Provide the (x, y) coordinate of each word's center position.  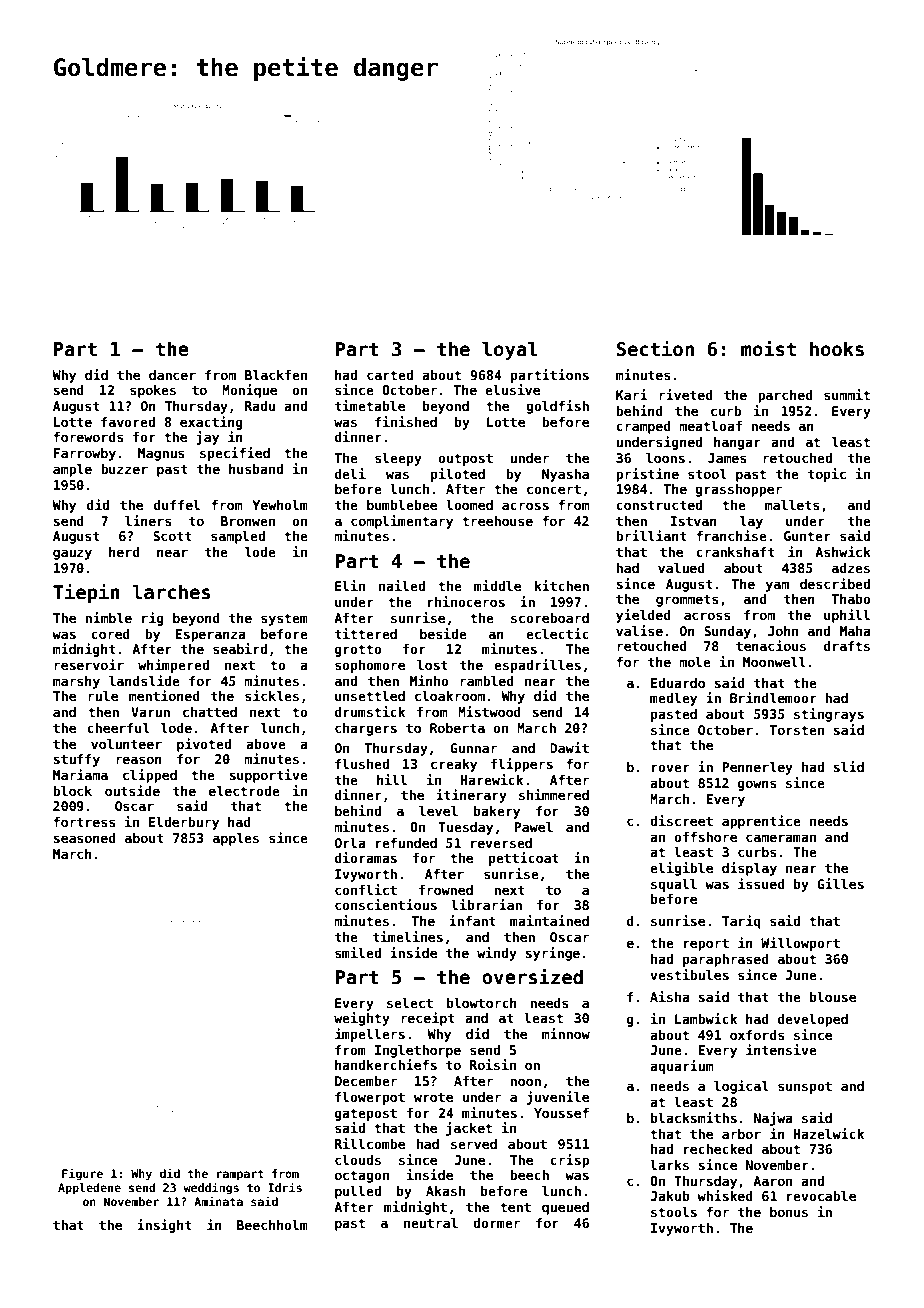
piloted (458, 475)
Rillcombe (370, 1143)
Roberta (457, 728)
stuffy (76, 760)
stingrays (829, 715)
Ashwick (843, 551)
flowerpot (370, 1098)
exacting (211, 423)
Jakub (670, 1196)
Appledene (89, 1189)
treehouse (497, 521)
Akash (445, 1191)
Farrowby (84, 454)
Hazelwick (829, 1133)
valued (681, 568)
